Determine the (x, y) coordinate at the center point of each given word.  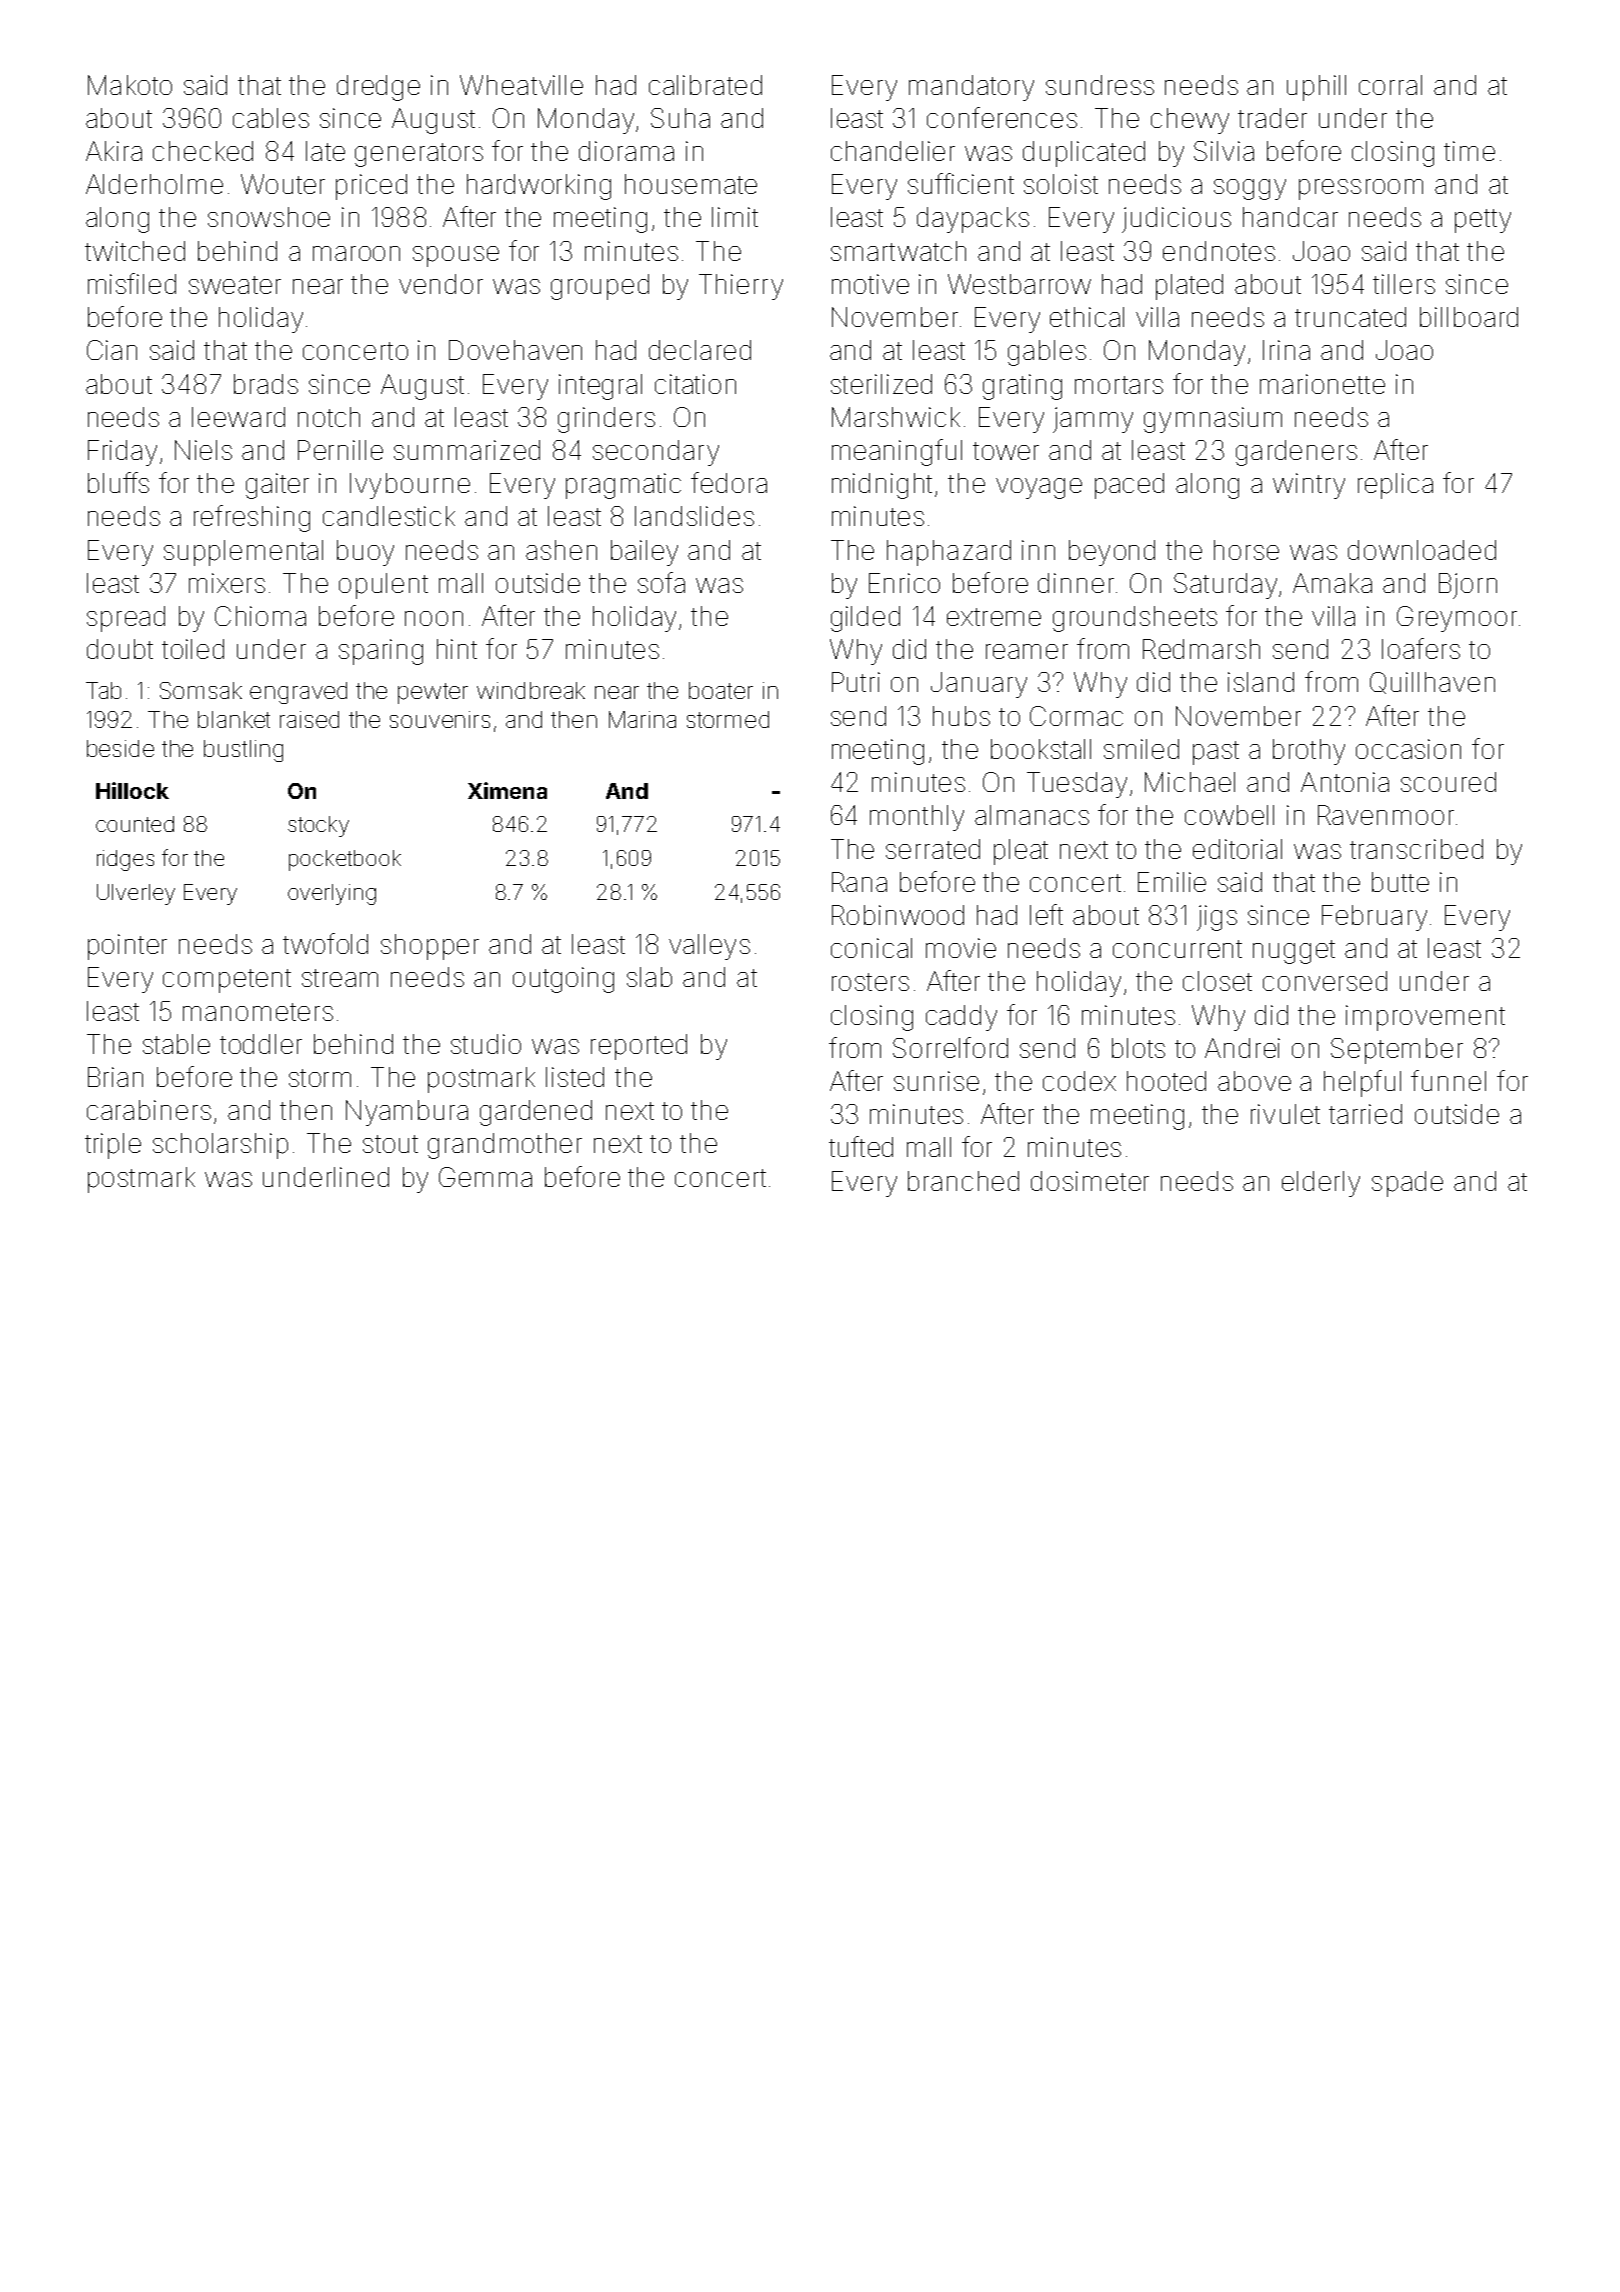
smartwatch (898, 251)
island (1261, 682)
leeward (238, 417)
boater (721, 690)
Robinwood (898, 915)
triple (113, 1146)
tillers (1404, 284)
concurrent (1177, 949)
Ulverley (136, 894)
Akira (114, 151)
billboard (1469, 317)
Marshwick (896, 417)
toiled (193, 649)
